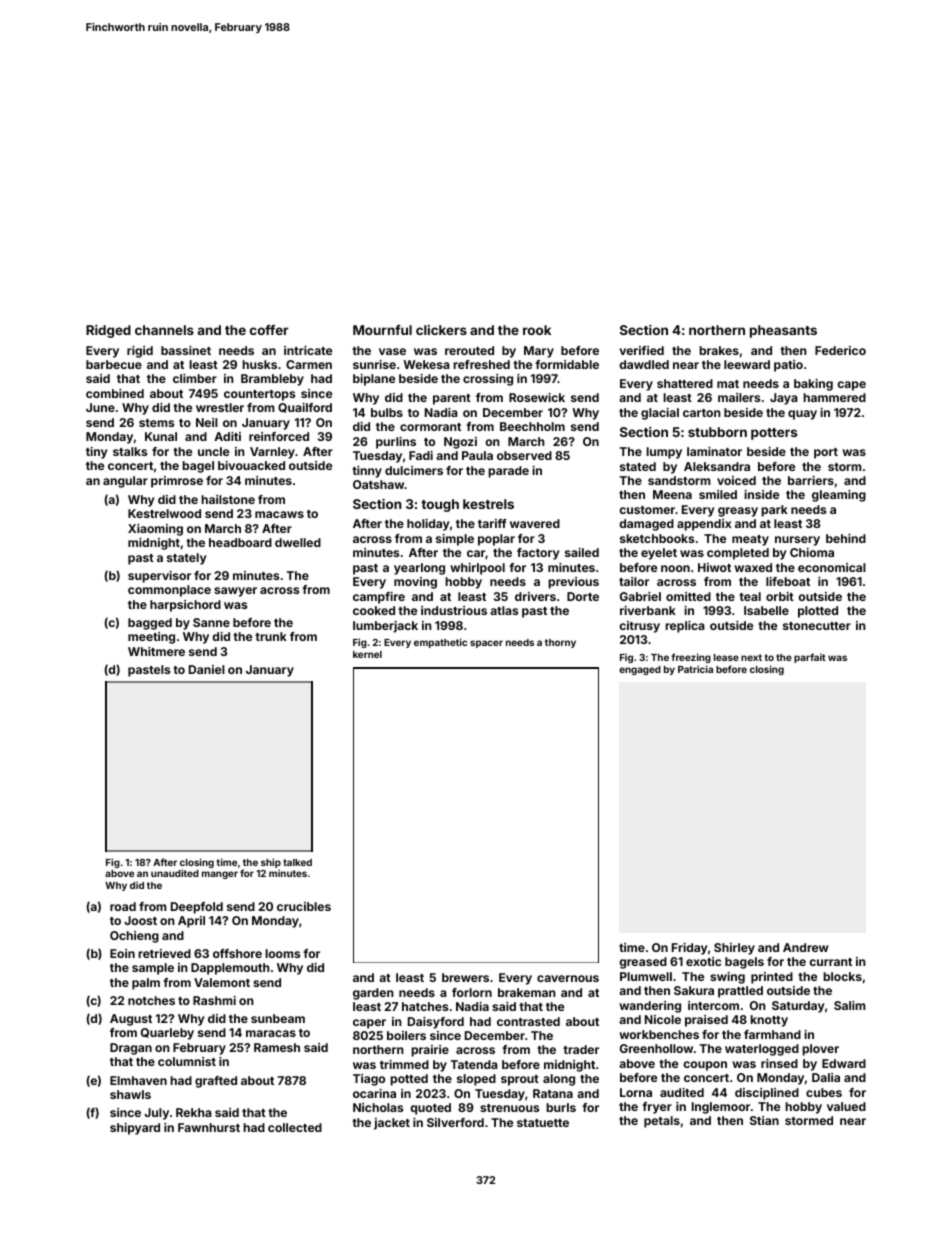 Image resolution: width=952 pixels, height=1233 pixels. Describe the element at coordinates (465, 977) in the screenshot. I see `brewers` at that location.
